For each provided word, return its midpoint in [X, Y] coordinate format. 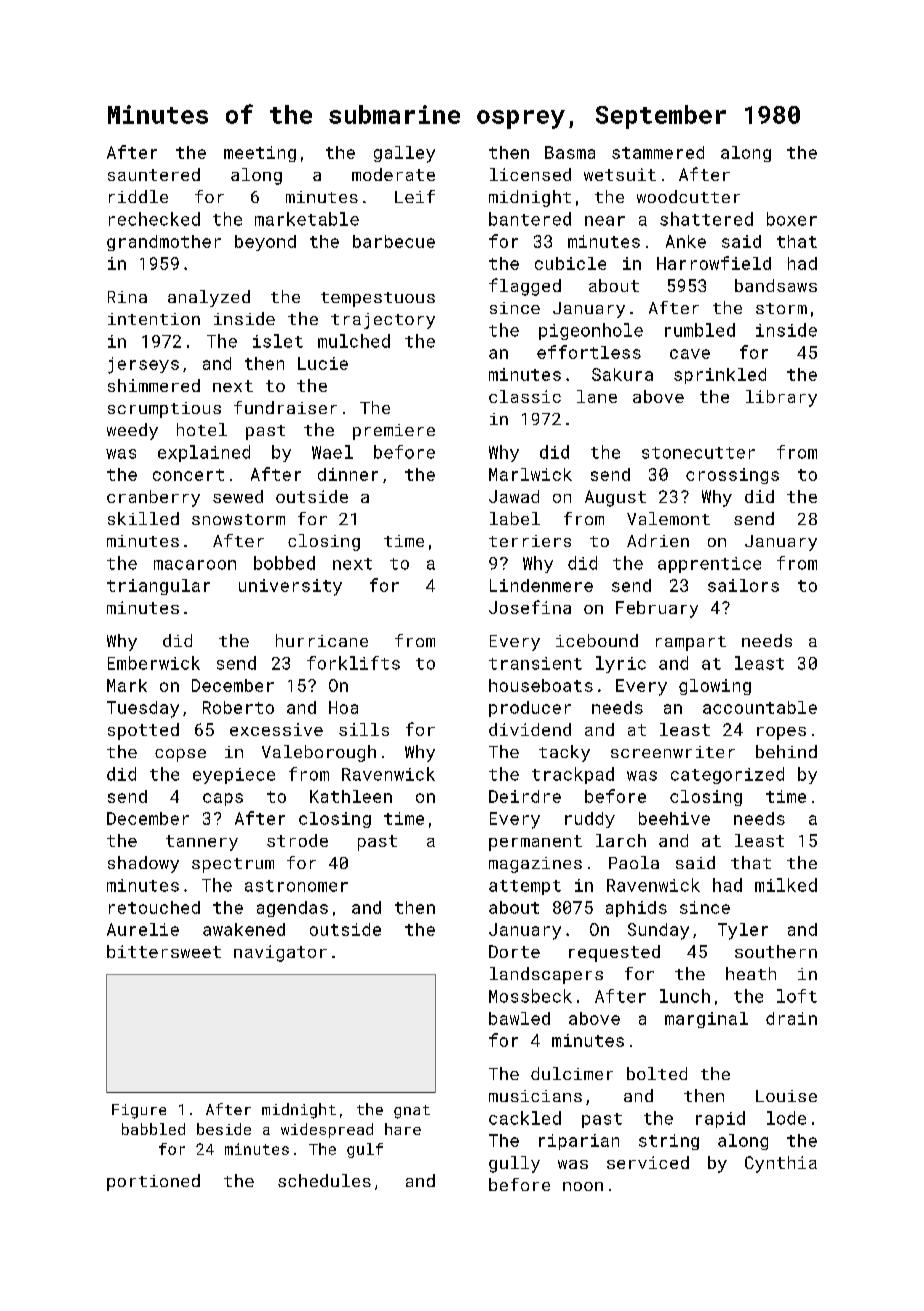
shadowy [143, 864]
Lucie [323, 363]
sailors [743, 585]
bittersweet [164, 951]
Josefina [530, 607]
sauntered [154, 174]
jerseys [143, 365]
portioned [153, 1182]
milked [786, 885]
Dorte [514, 951]
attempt [525, 887]
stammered [658, 152]
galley [404, 154]
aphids [636, 909]
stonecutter [698, 453]
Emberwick [154, 663]
